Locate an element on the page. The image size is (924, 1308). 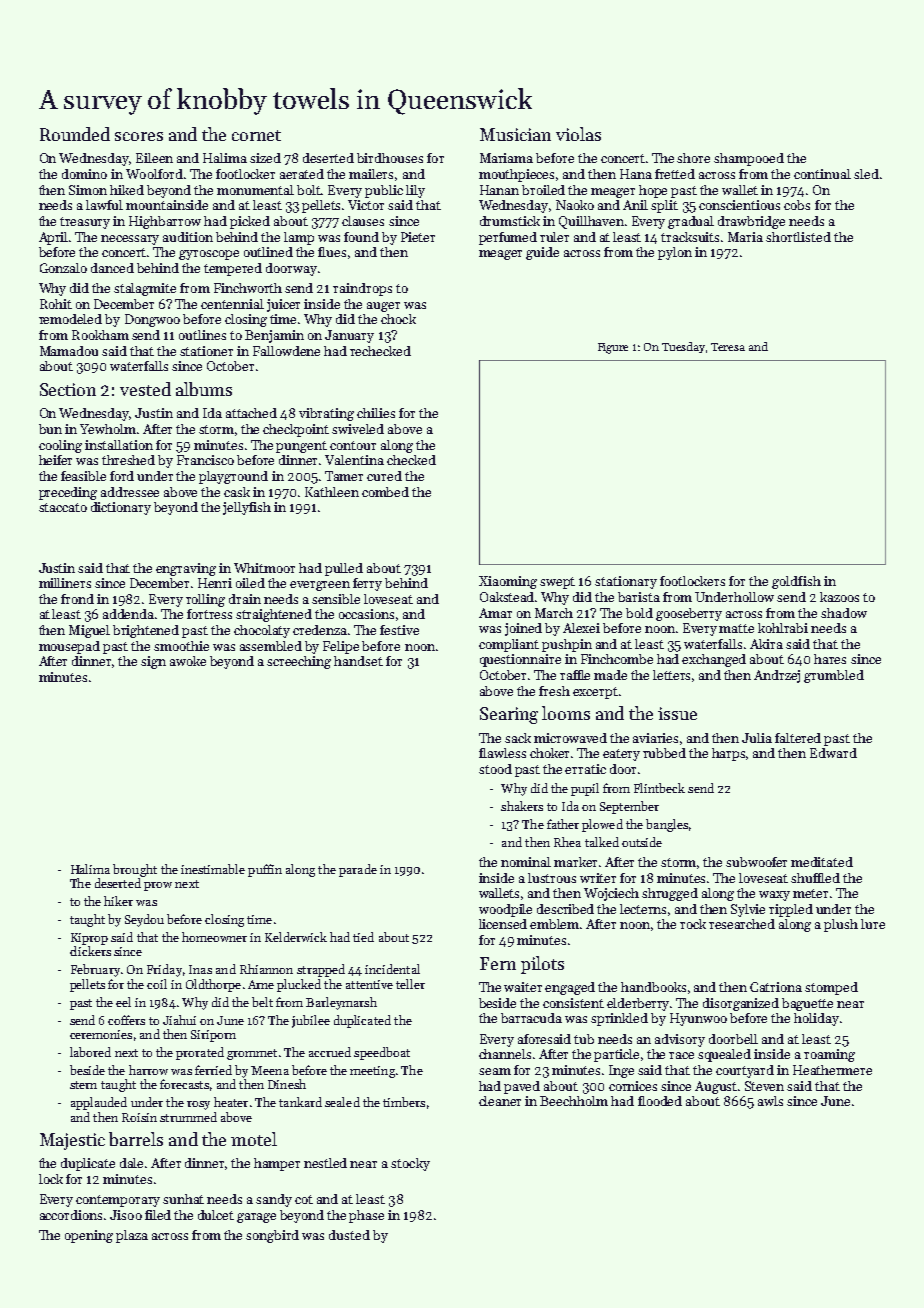
Musician is located at coordinates (515, 134).
